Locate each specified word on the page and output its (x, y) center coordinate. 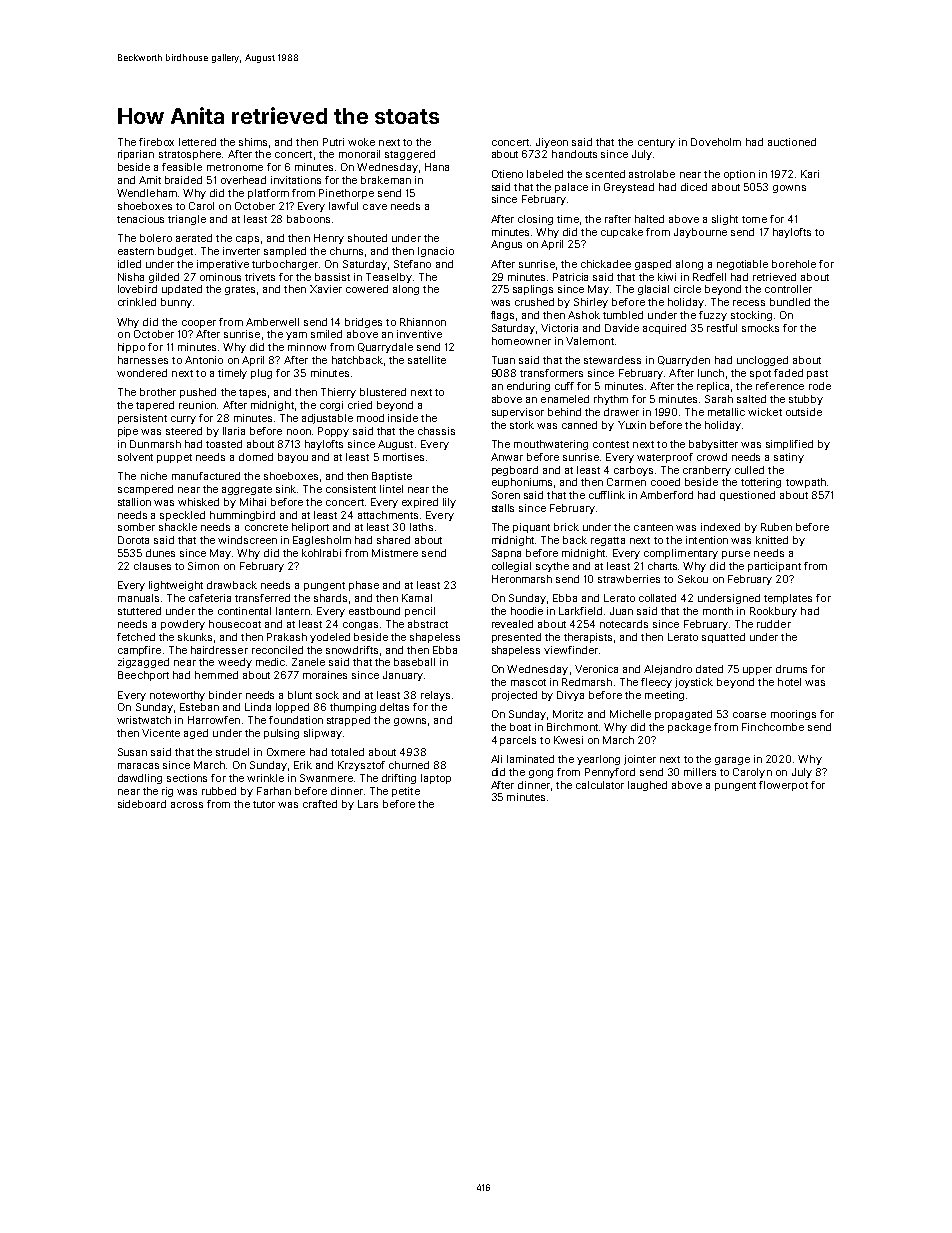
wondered (142, 373)
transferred (262, 598)
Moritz (568, 714)
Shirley (591, 303)
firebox (156, 142)
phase (364, 586)
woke (361, 142)
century (656, 143)
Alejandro (668, 670)
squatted (723, 638)
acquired (664, 329)
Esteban (199, 707)
